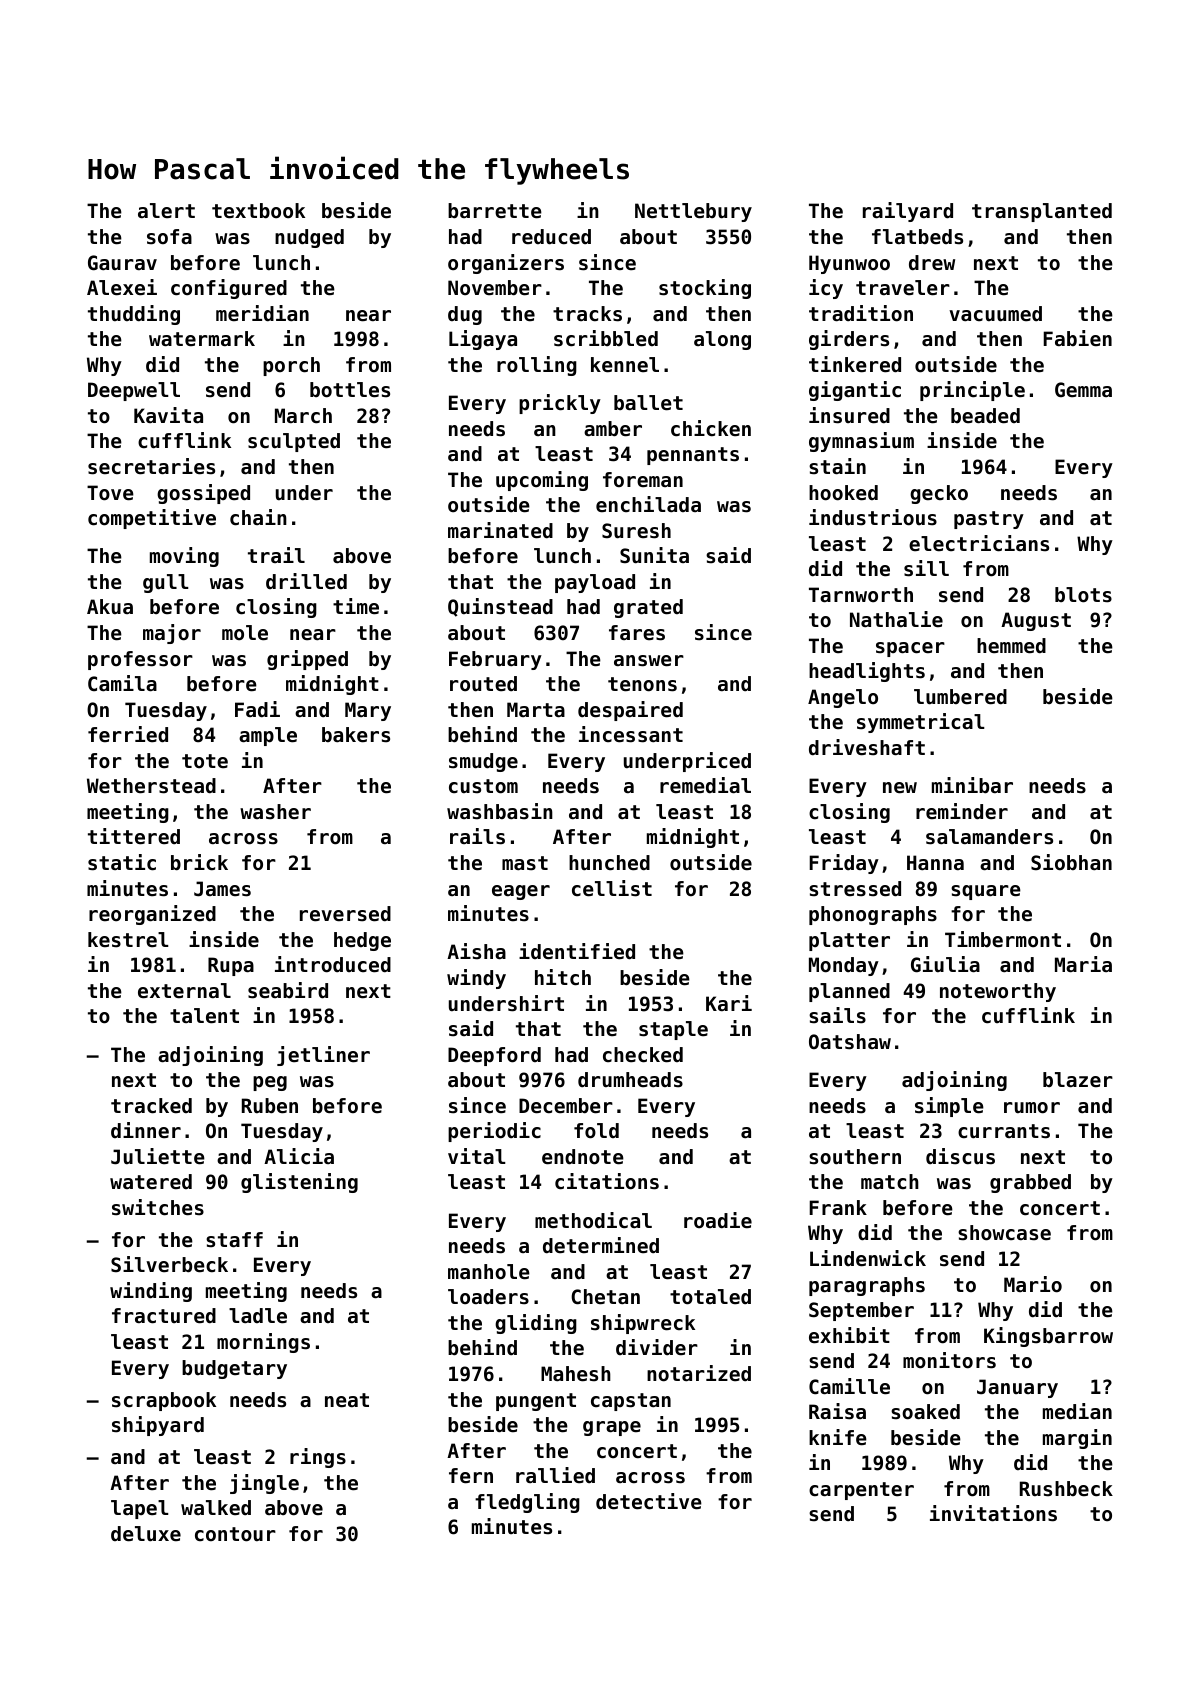 This screenshot has height=1697, width=1200. What do you see at coordinates (693, 212) in the screenshot?
I see `Nettlebury` at bounding box center [693, 212].
